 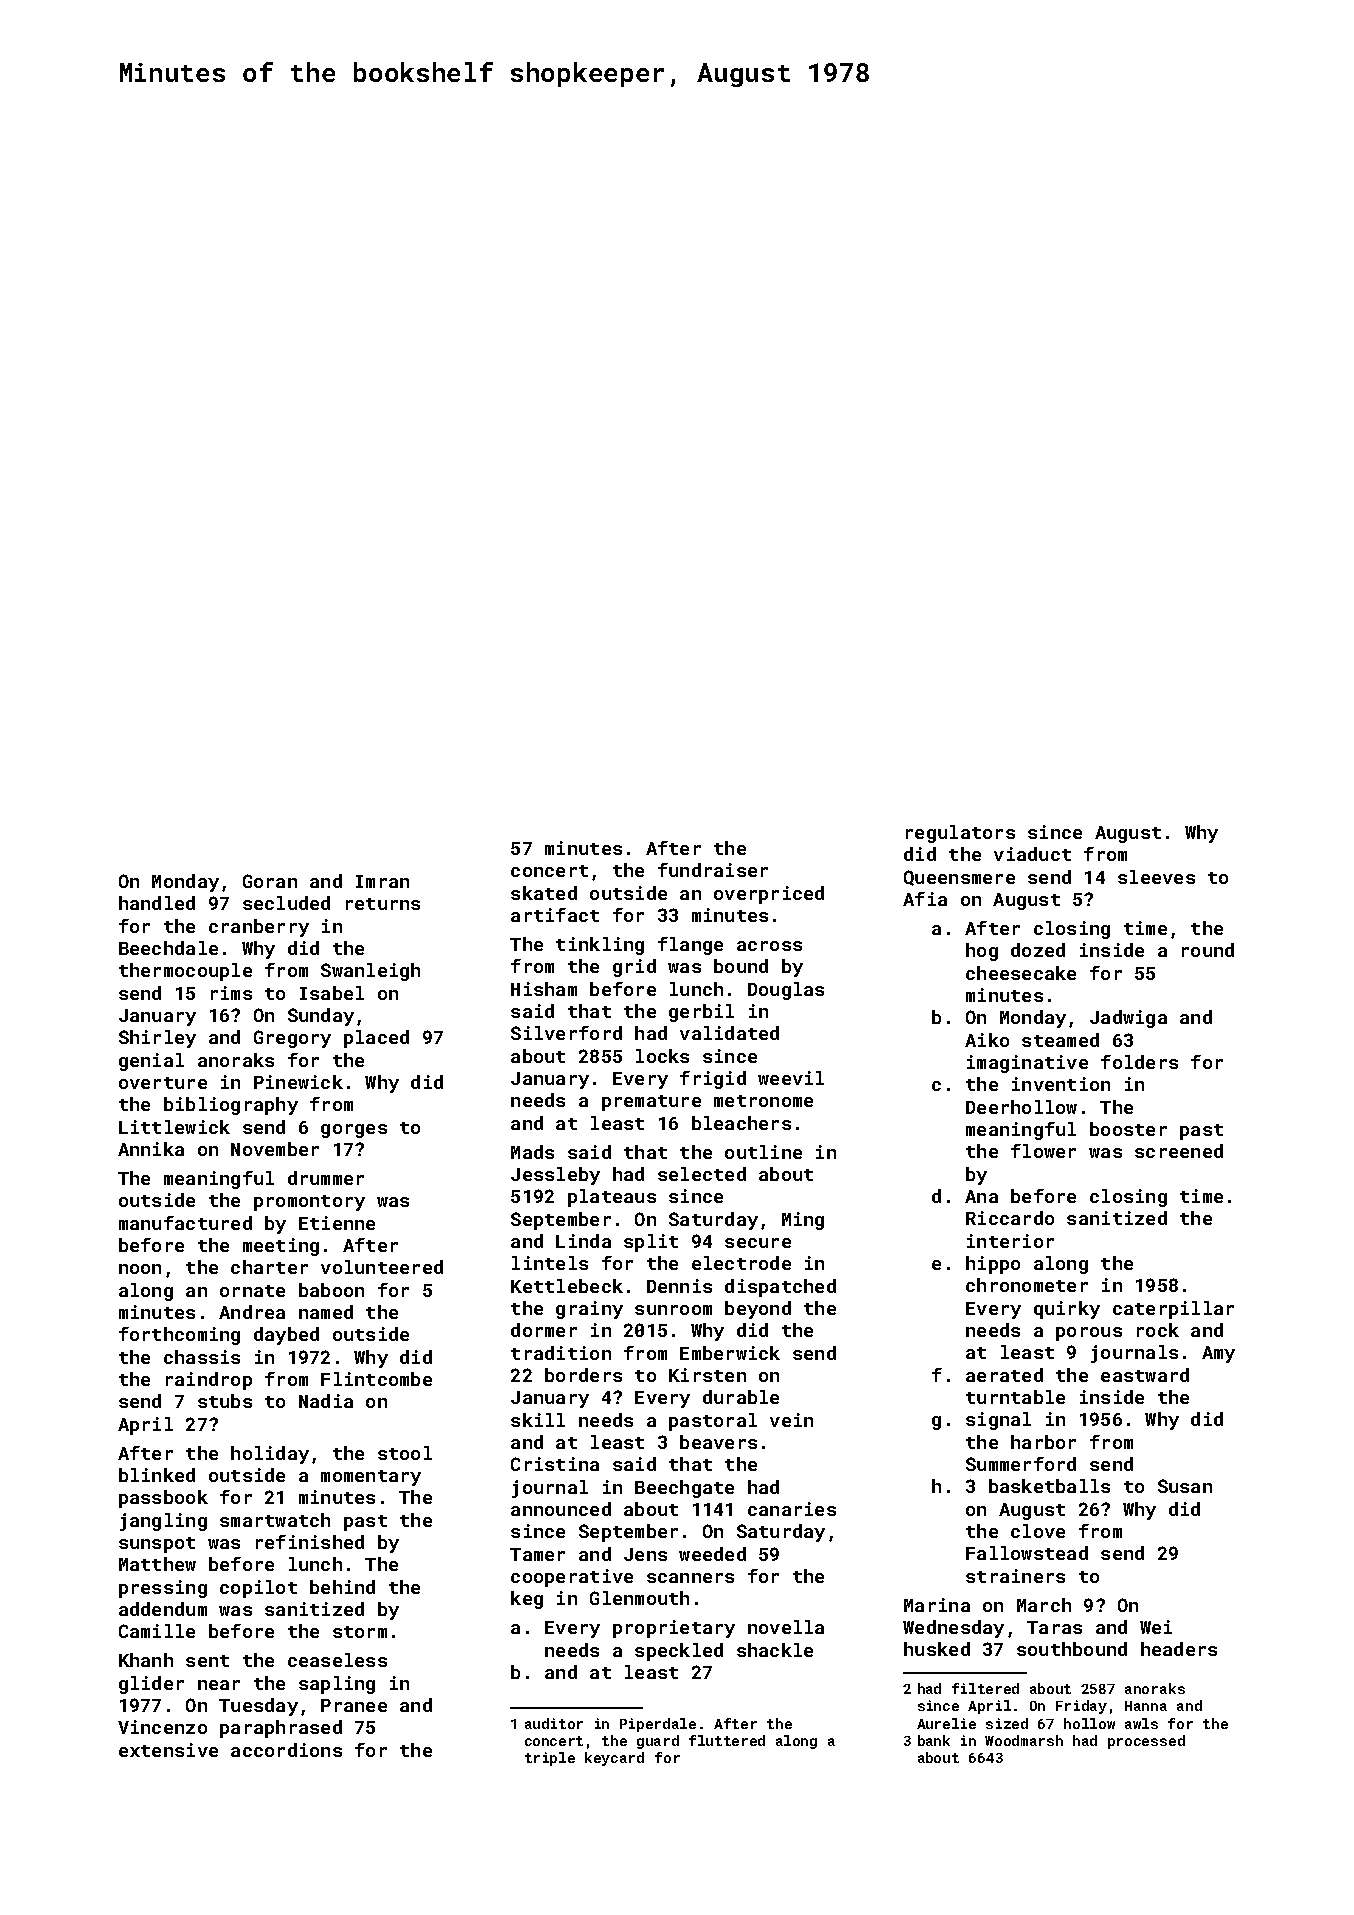 I want to click on copilot, so click(x=258, y=1589).
